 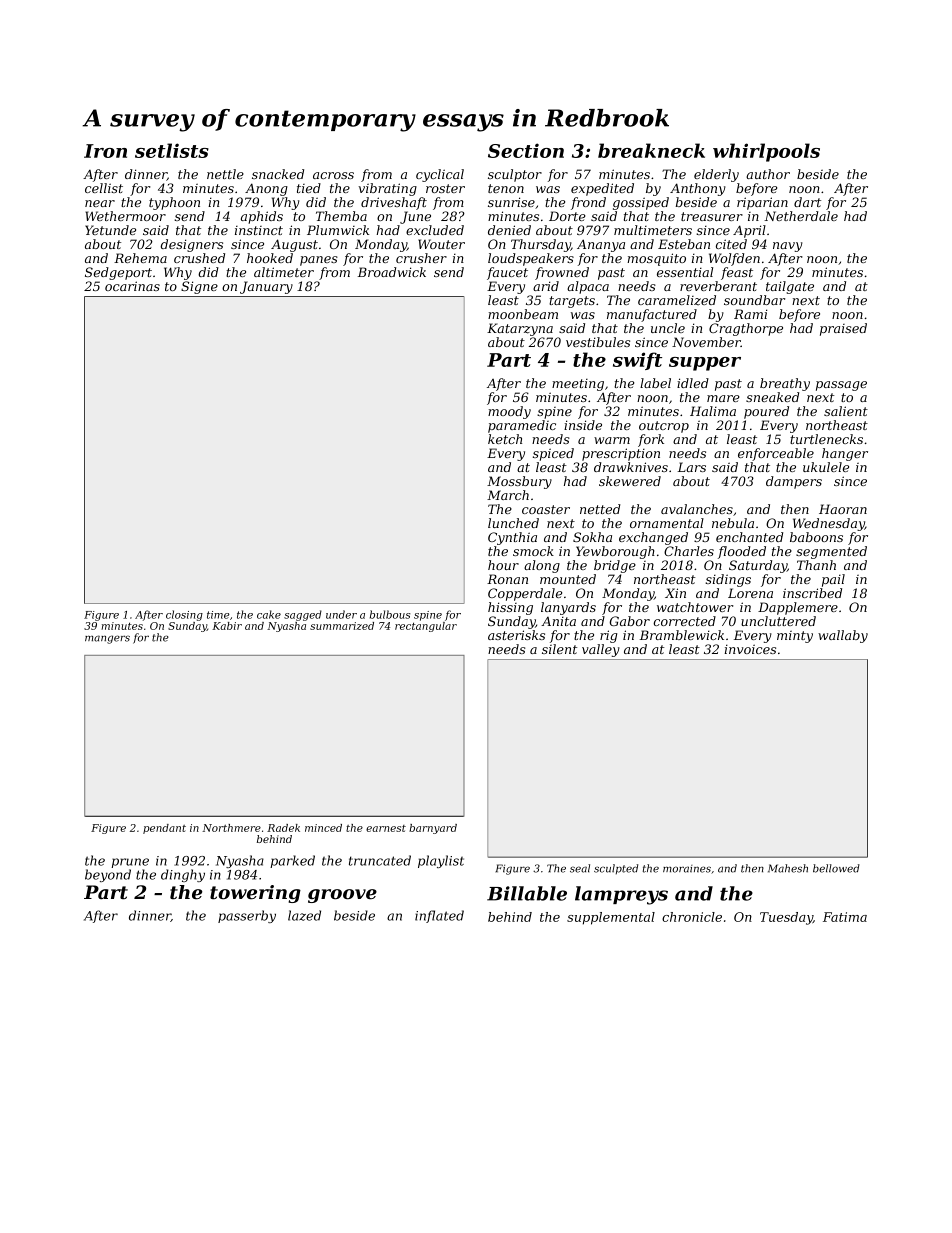 I want to click on Billable, so click(x=527, y=893).
